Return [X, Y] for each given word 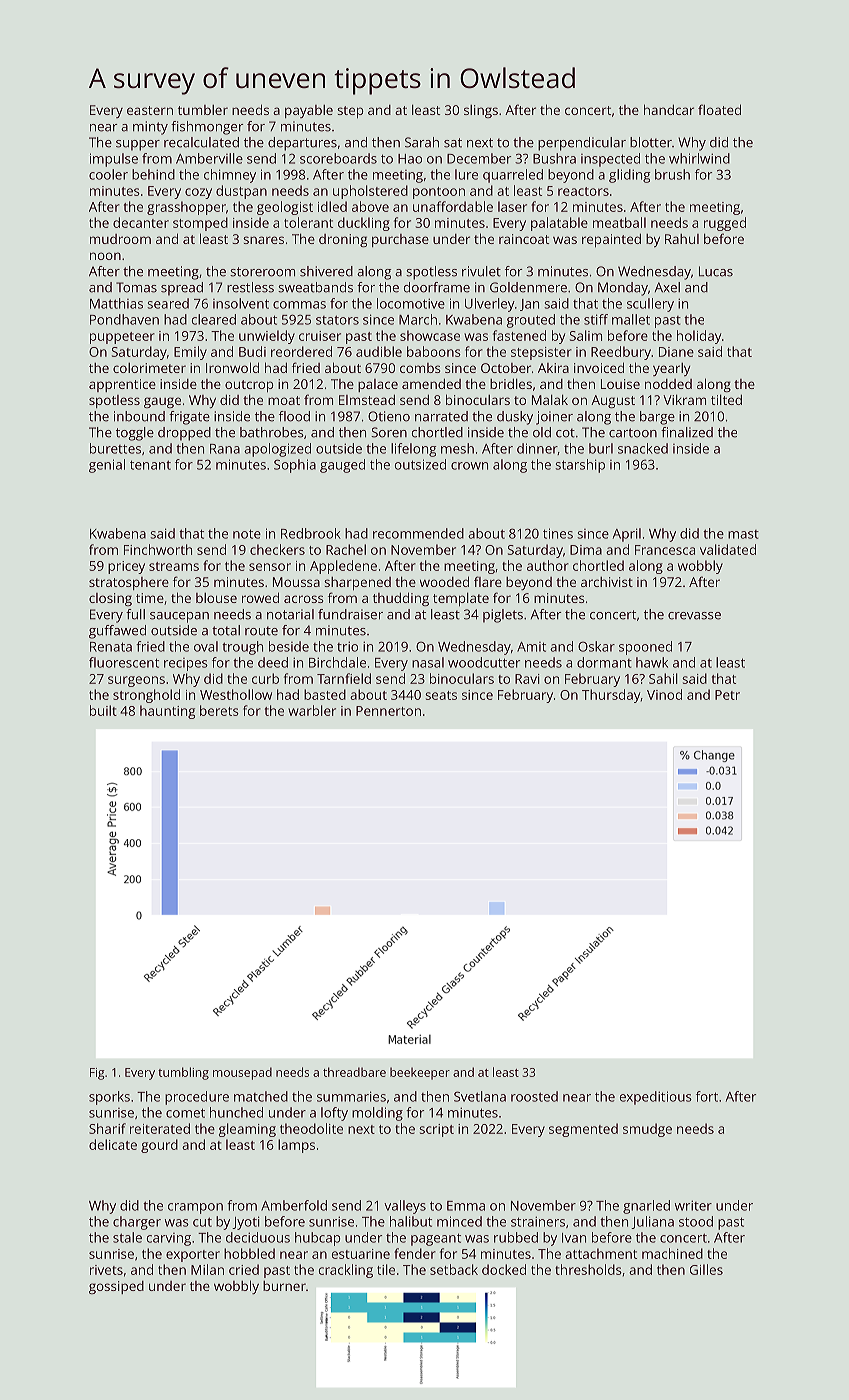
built [103, 710]
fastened [519, 335]
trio [347, 646]
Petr [727, 695]
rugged [725, 224]
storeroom [262, 272]
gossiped [116, 1287]
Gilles [706, 1269]
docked [504, 1269]
